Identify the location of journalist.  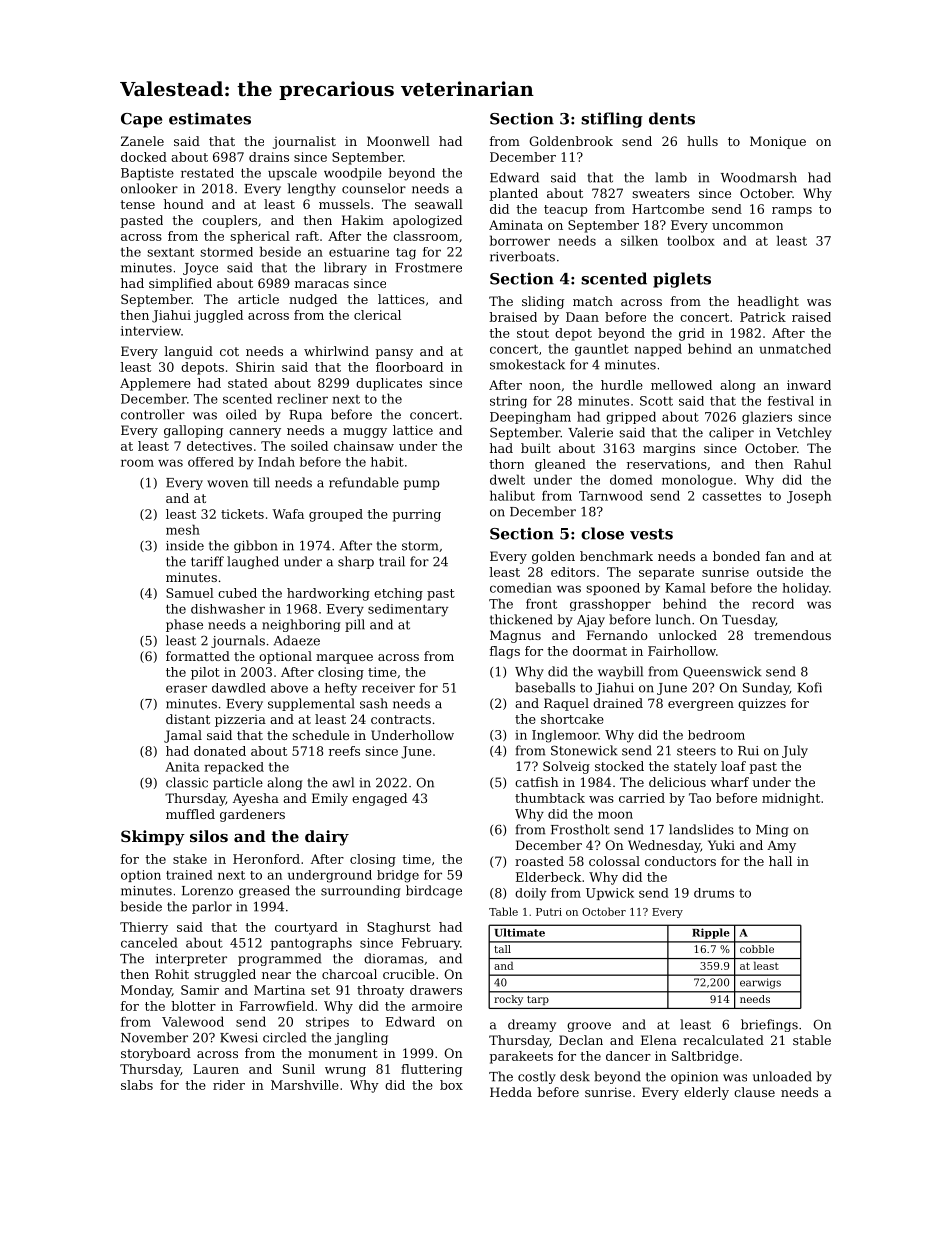
(304, 142).
